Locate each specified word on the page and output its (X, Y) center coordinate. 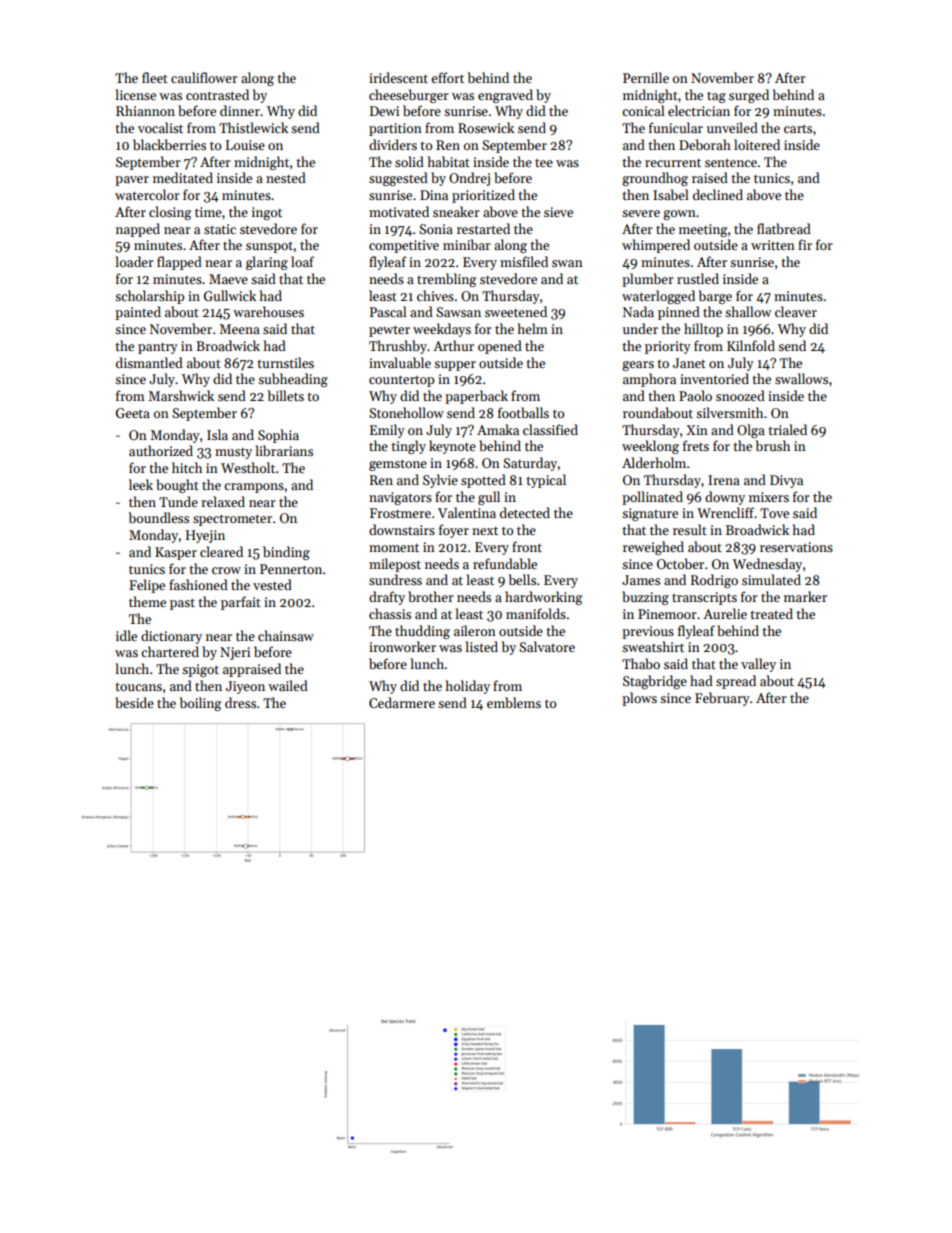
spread (736, 682)
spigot (200, 670)
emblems (514, 702)
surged (749, 96)
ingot (267, 213)
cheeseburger (409, 96)
